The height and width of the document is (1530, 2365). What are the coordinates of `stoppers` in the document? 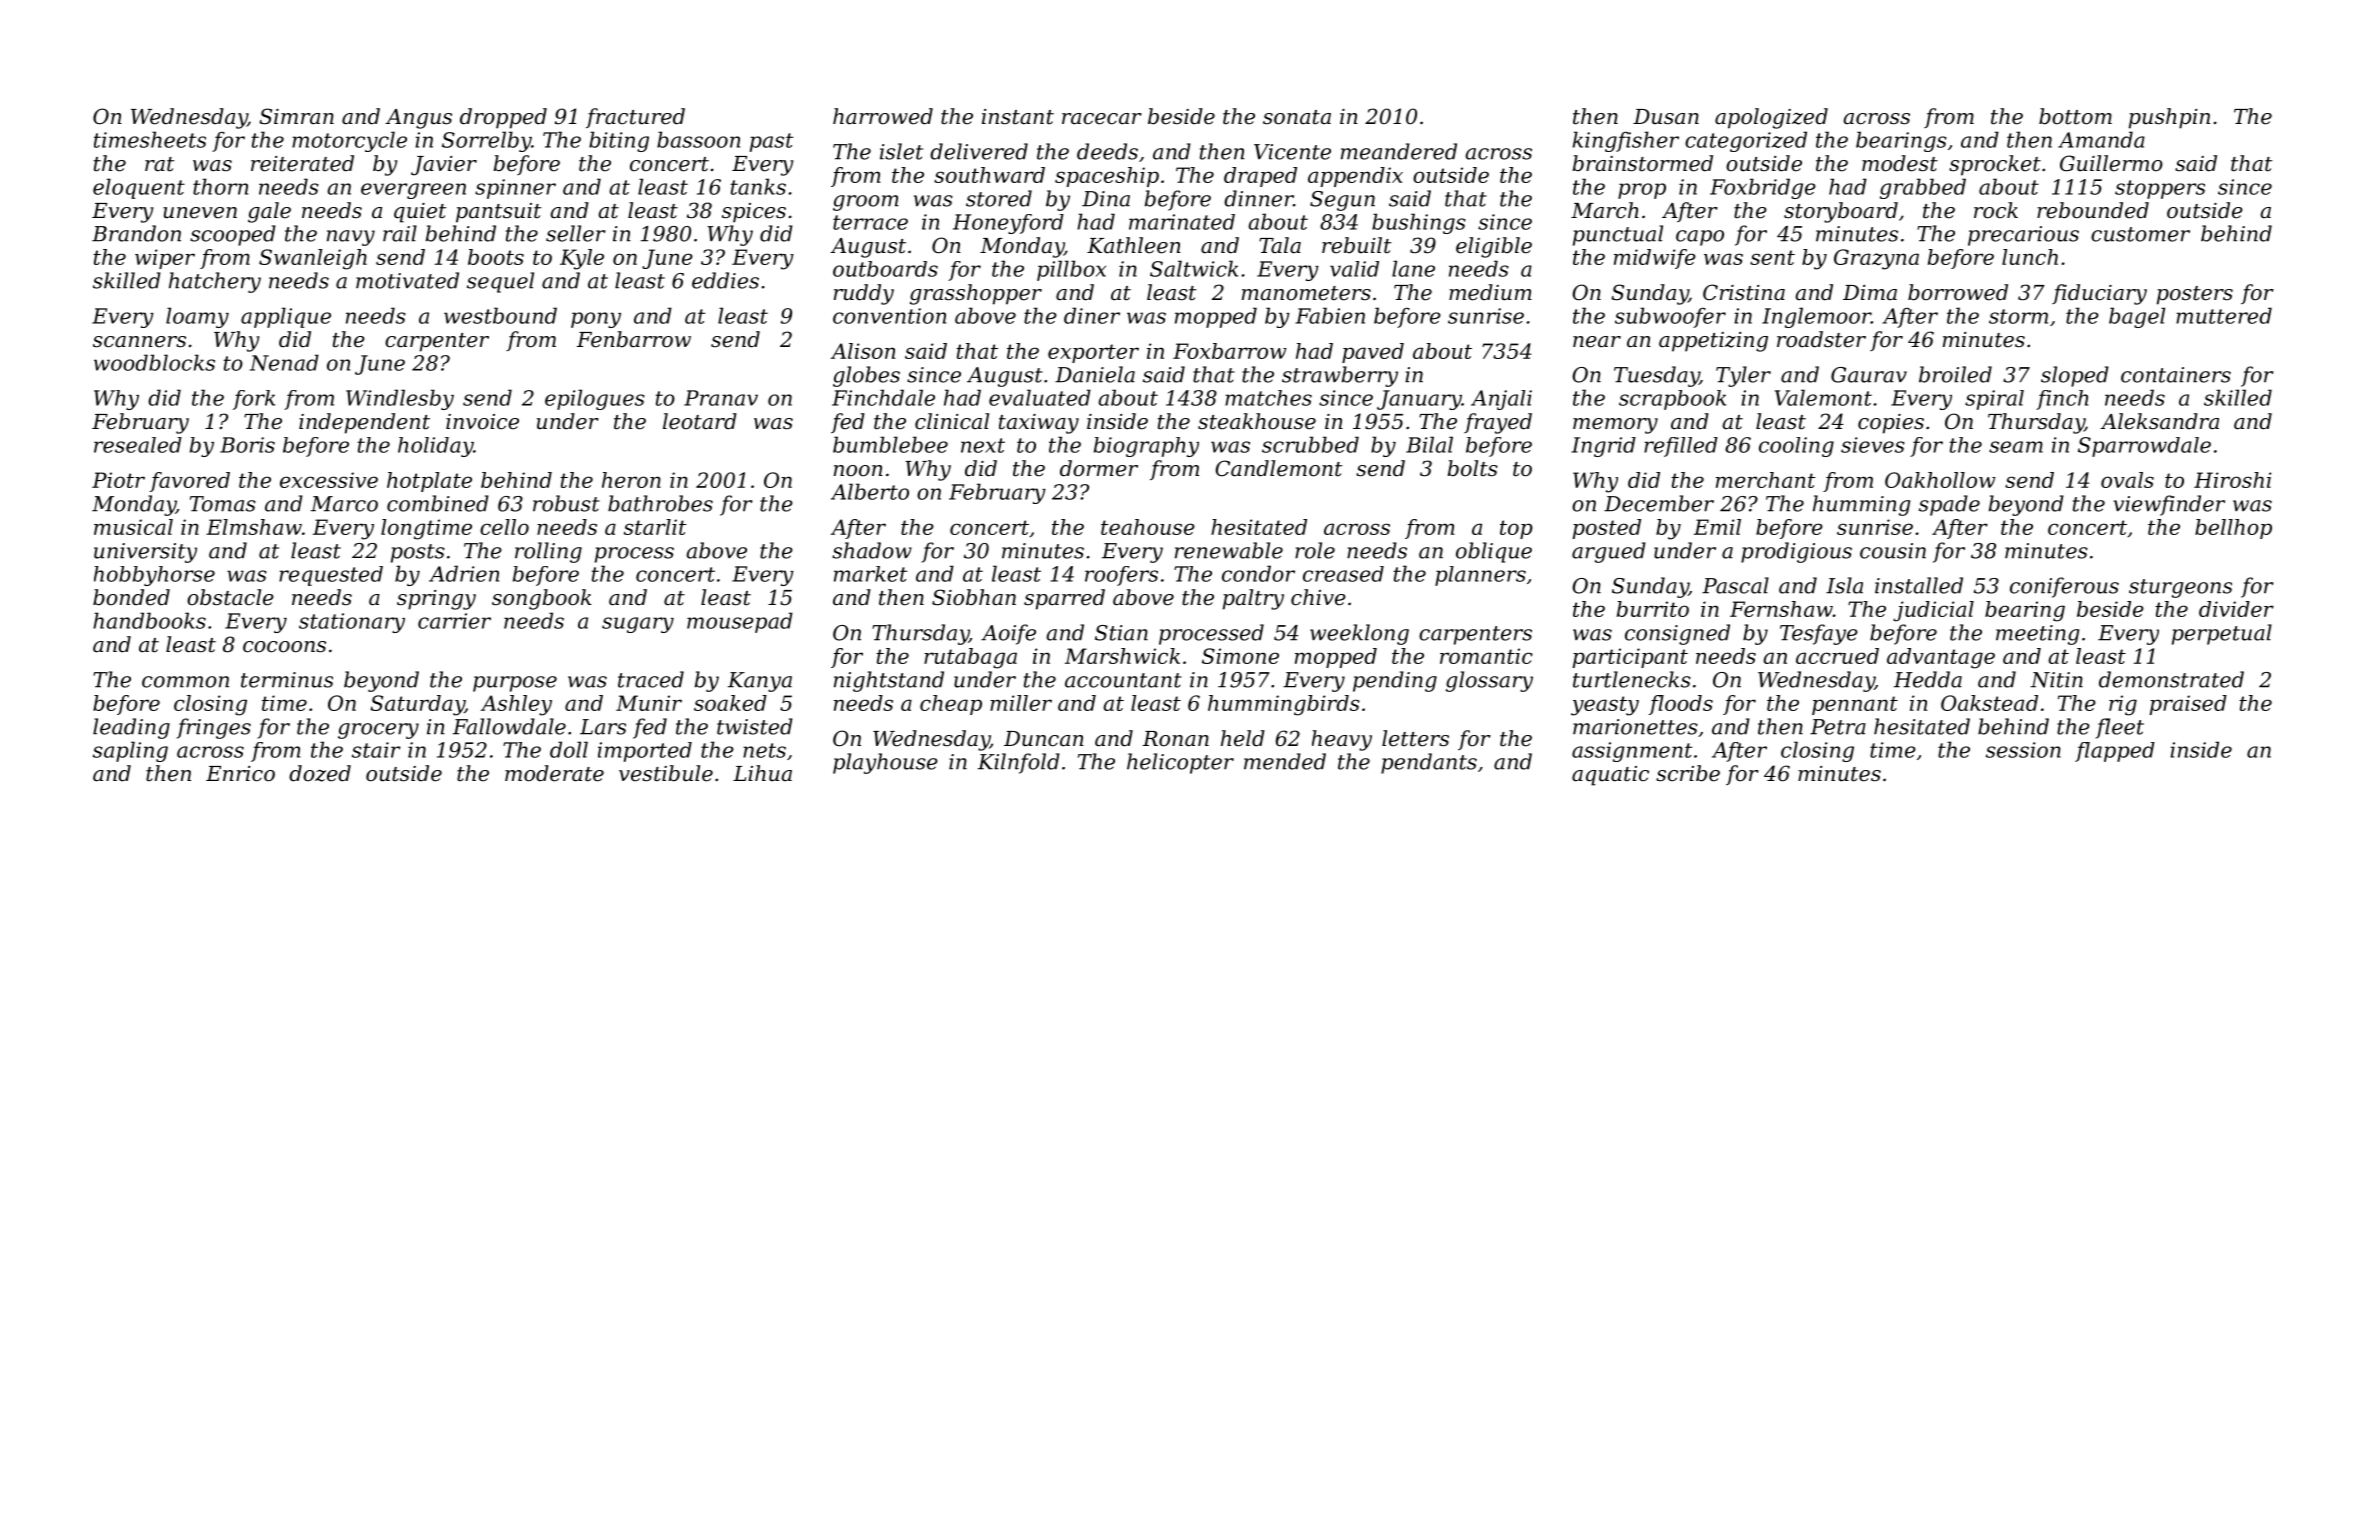 It's located at (2160, 189).
